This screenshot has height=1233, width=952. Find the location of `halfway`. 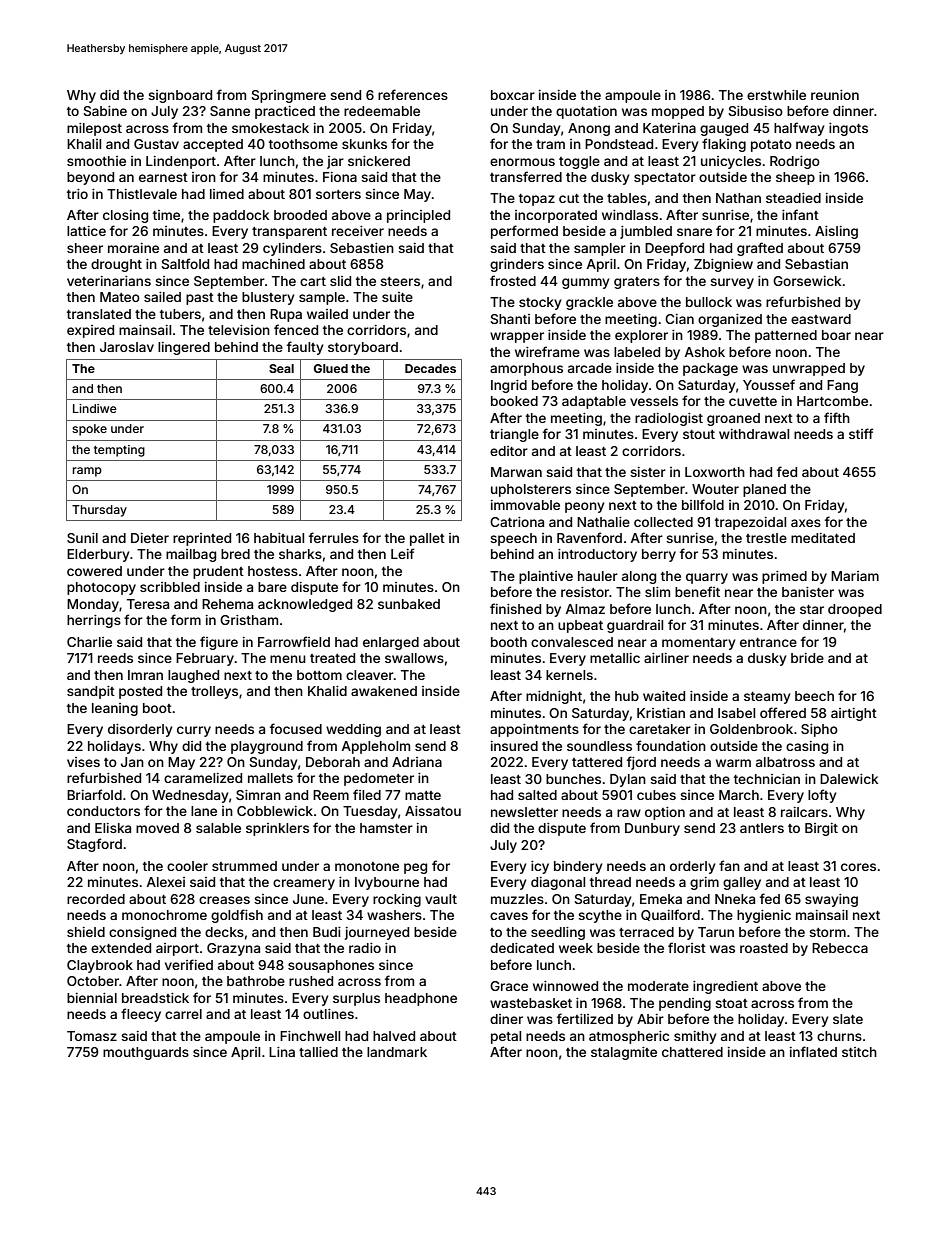

halfway is located at coordinates (799, 129).
